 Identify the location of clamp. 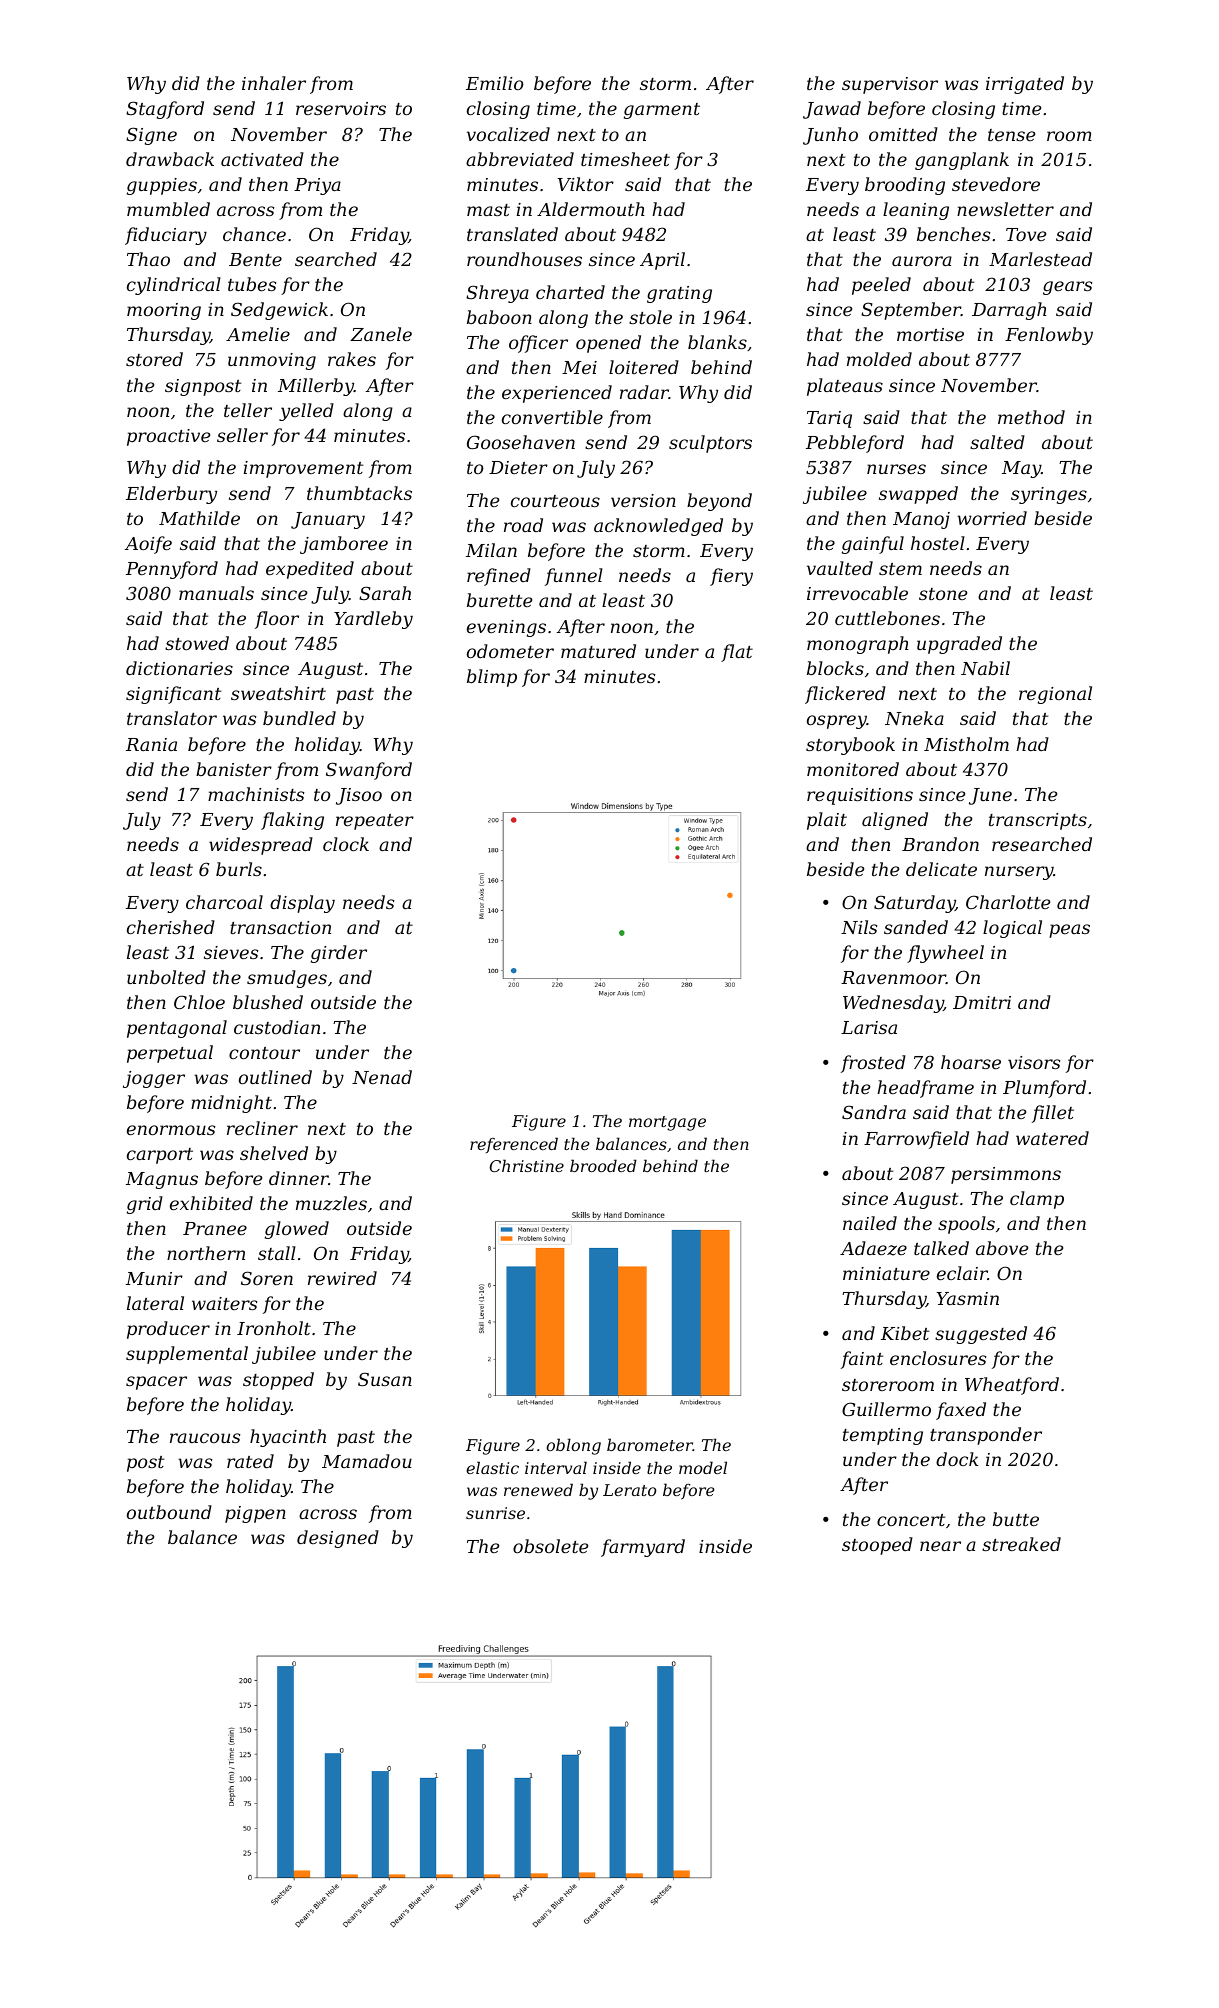
(1037, 1200).
